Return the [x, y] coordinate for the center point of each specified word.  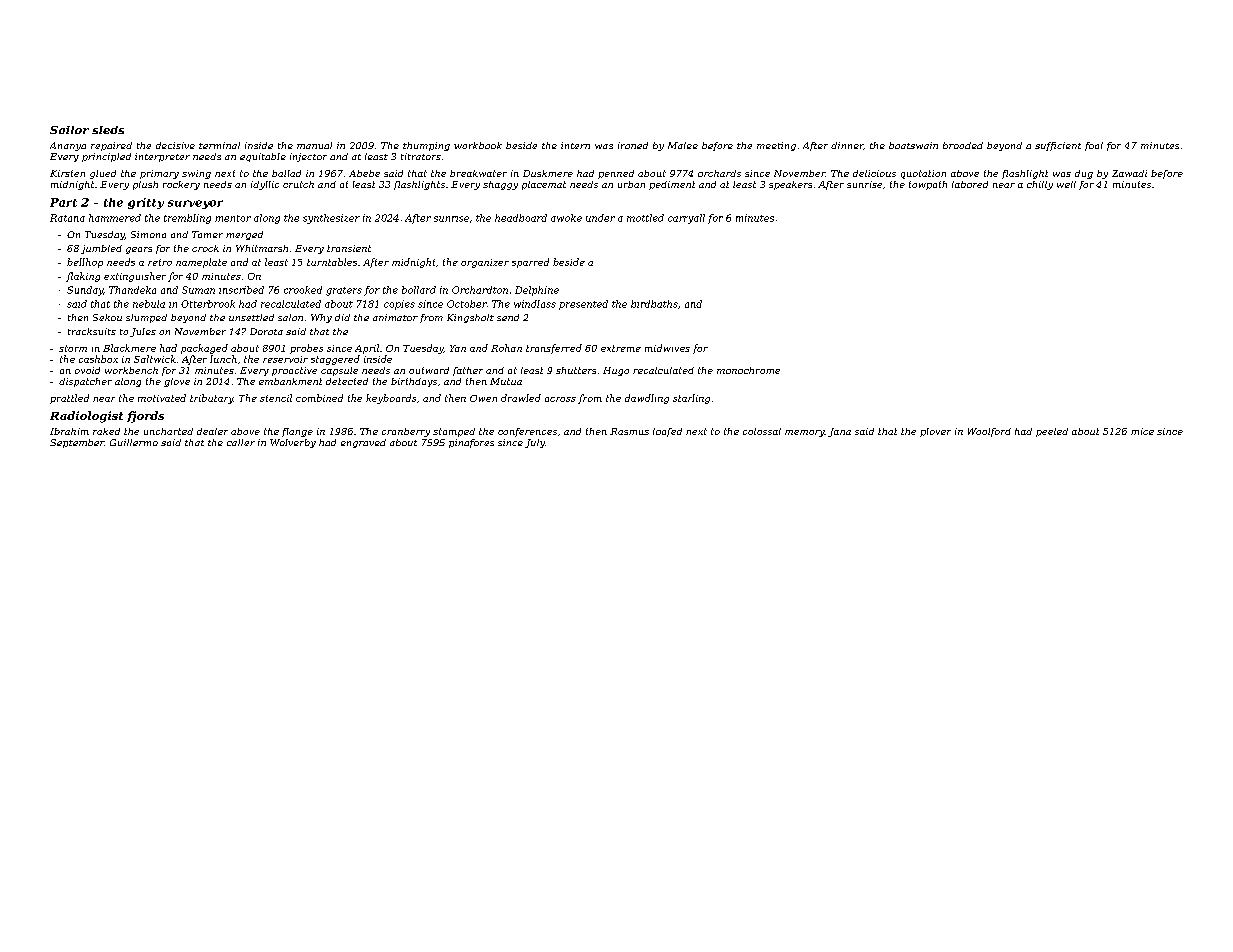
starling [691, 399]
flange [297, 432]
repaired [111, 146]
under [600, 218]
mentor [233, 218]
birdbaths [654, 304]
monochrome [748, 370]
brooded [963, 145]
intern [575, 145]
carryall [686, 219]
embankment [290, 381]
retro [160, 262]
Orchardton [480, 290]
